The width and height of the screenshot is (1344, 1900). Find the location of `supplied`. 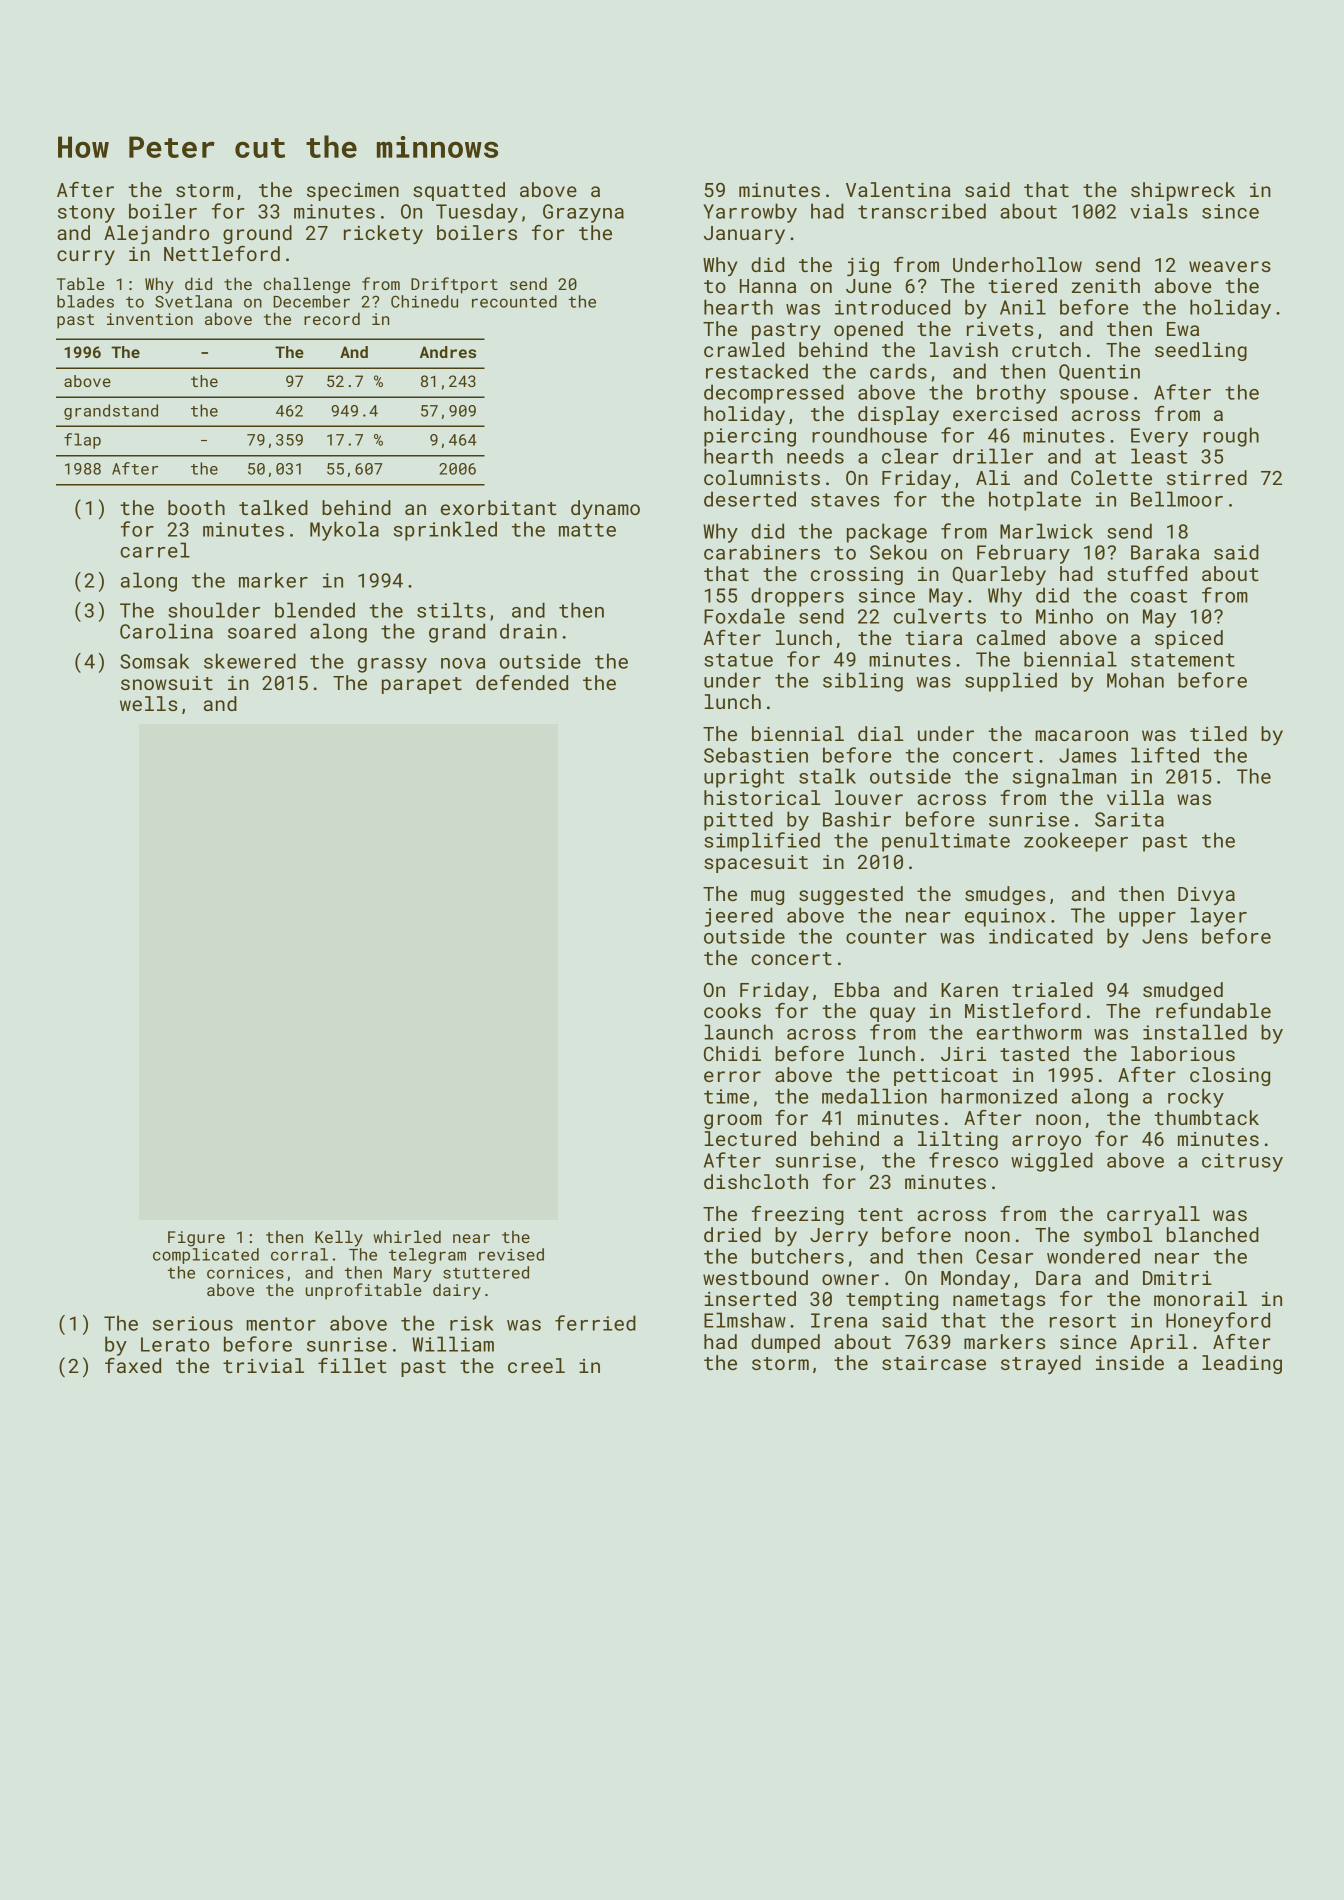

supplied is located at coordinates (1011, 682).
